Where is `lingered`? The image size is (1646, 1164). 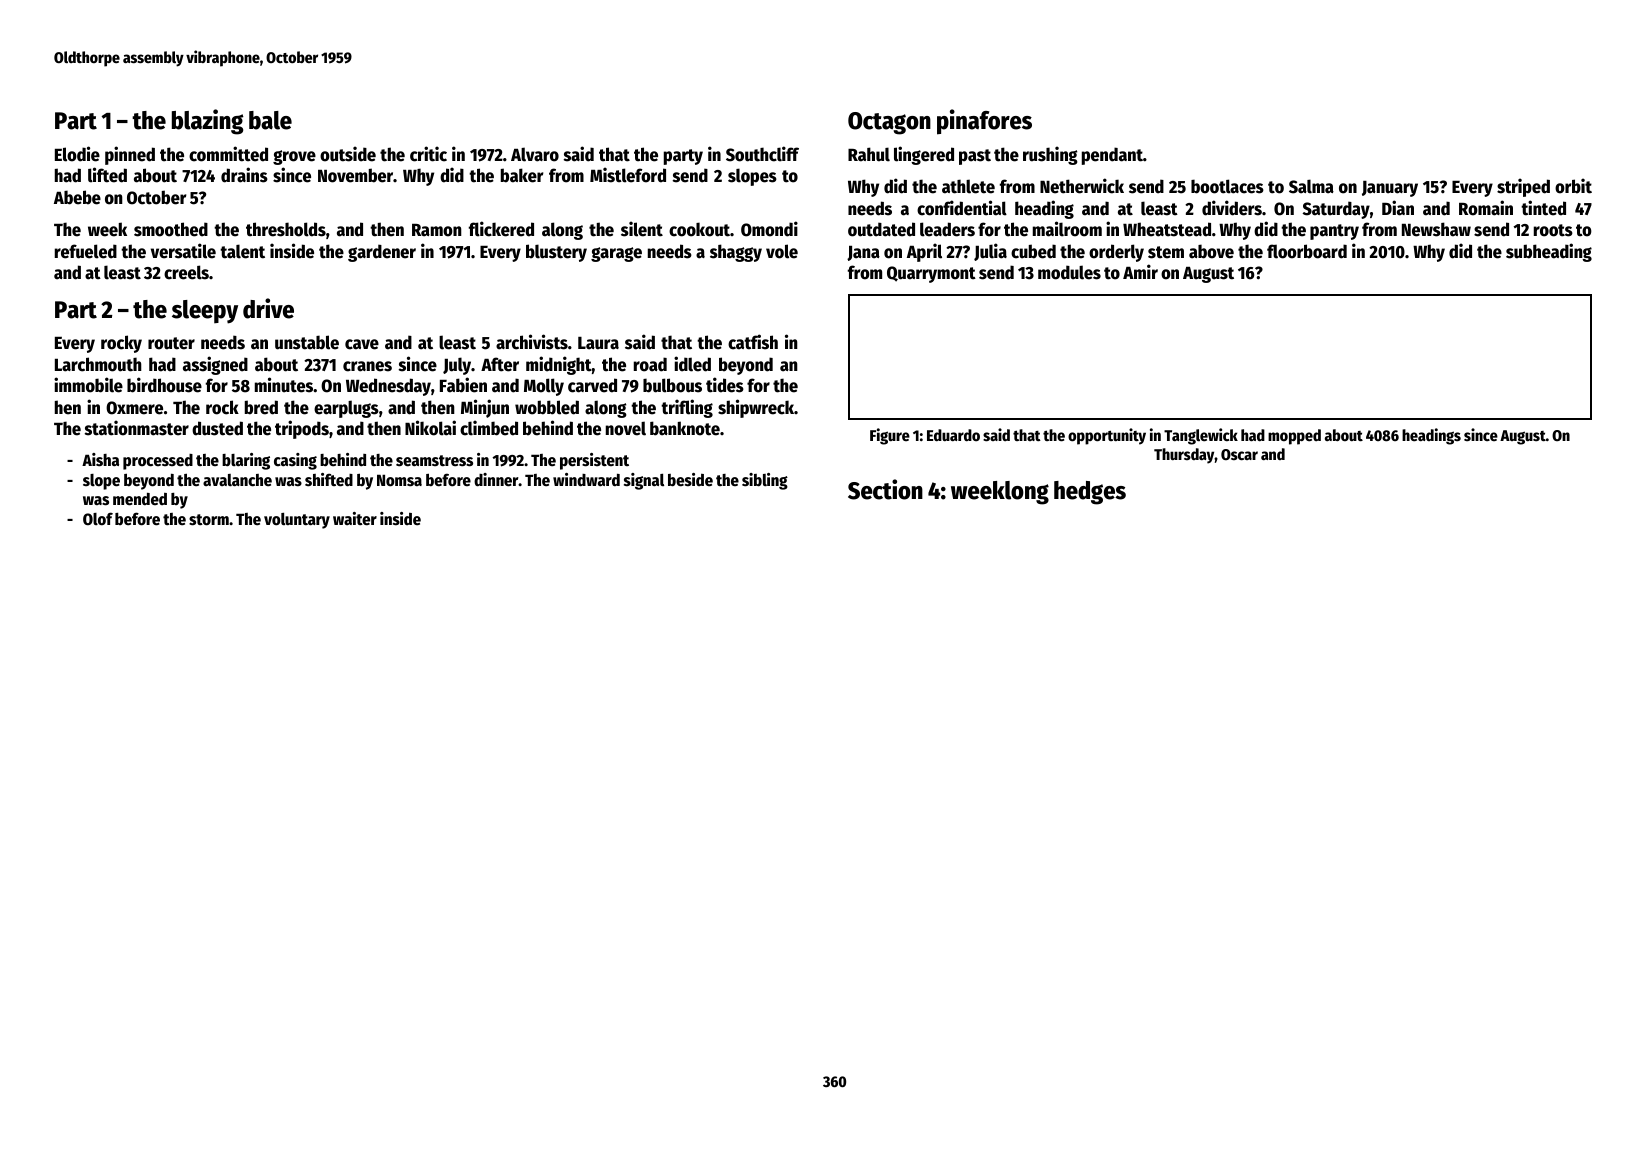 lingered is located at coordinates (924, 155).
